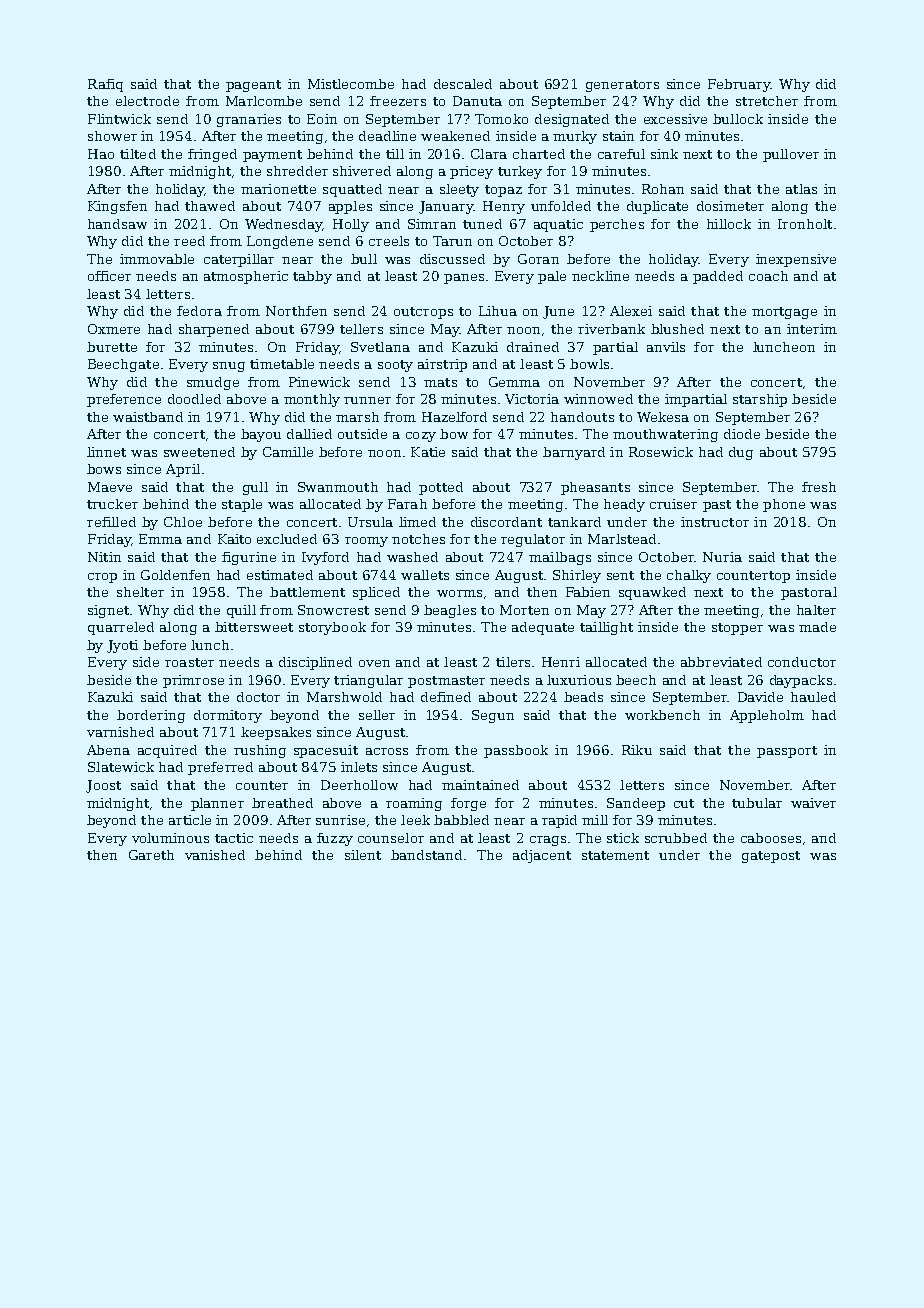  I want to click on Victoria, so click(532, 399).
